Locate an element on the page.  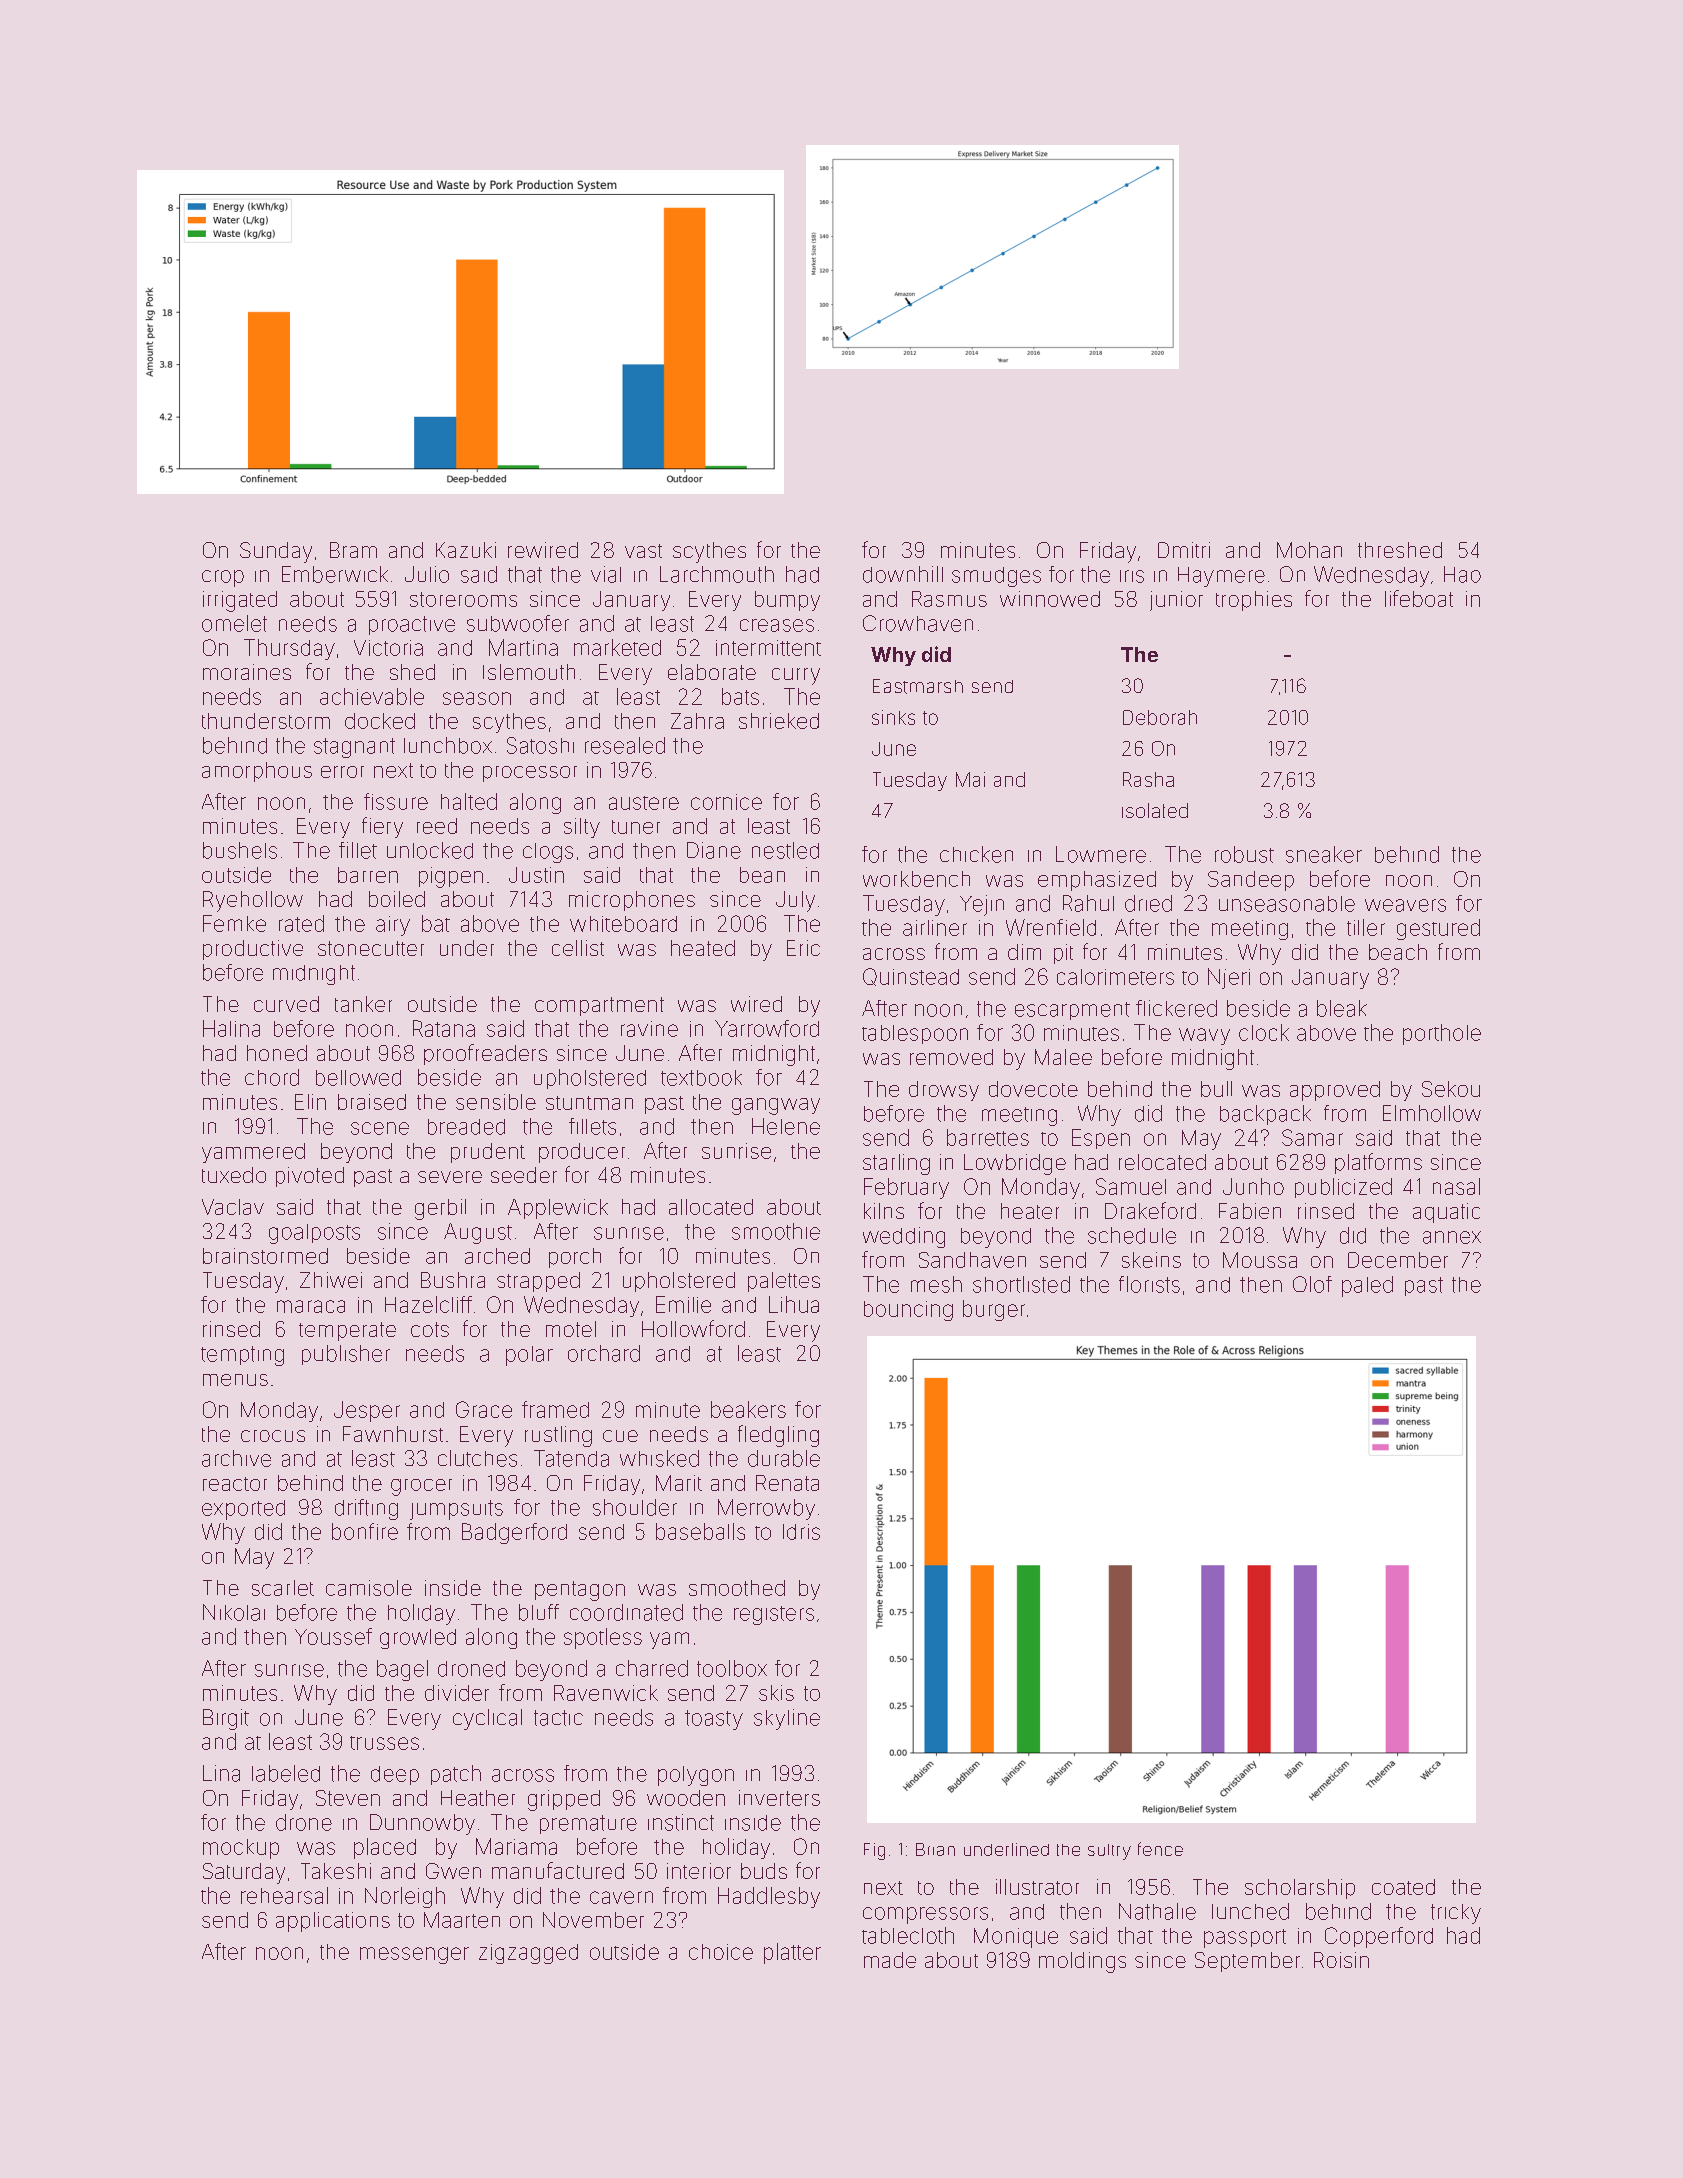
Kazuki is located at coordinates (466, 550).
